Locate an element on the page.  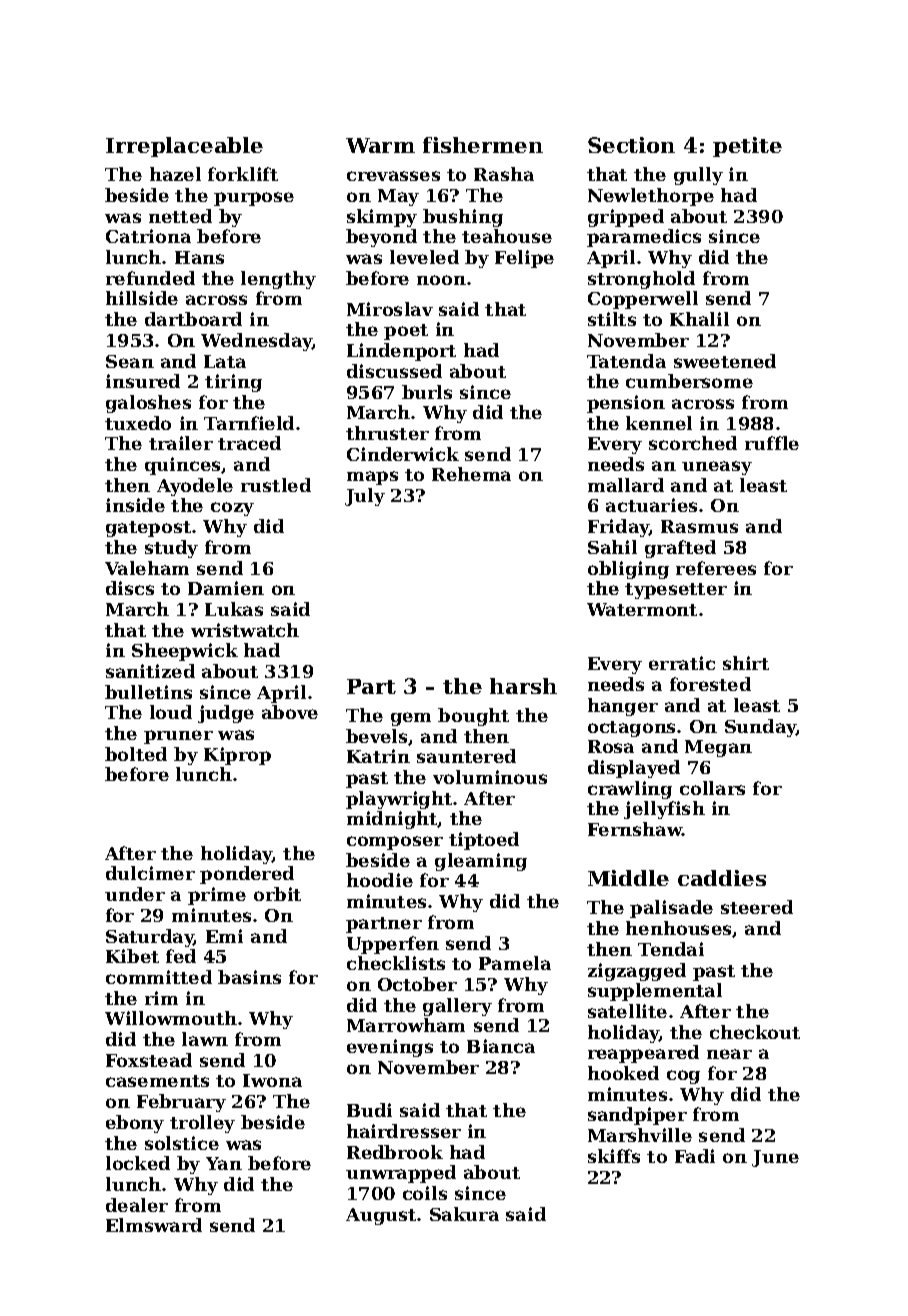
under is located at coordinates (135, 894).
